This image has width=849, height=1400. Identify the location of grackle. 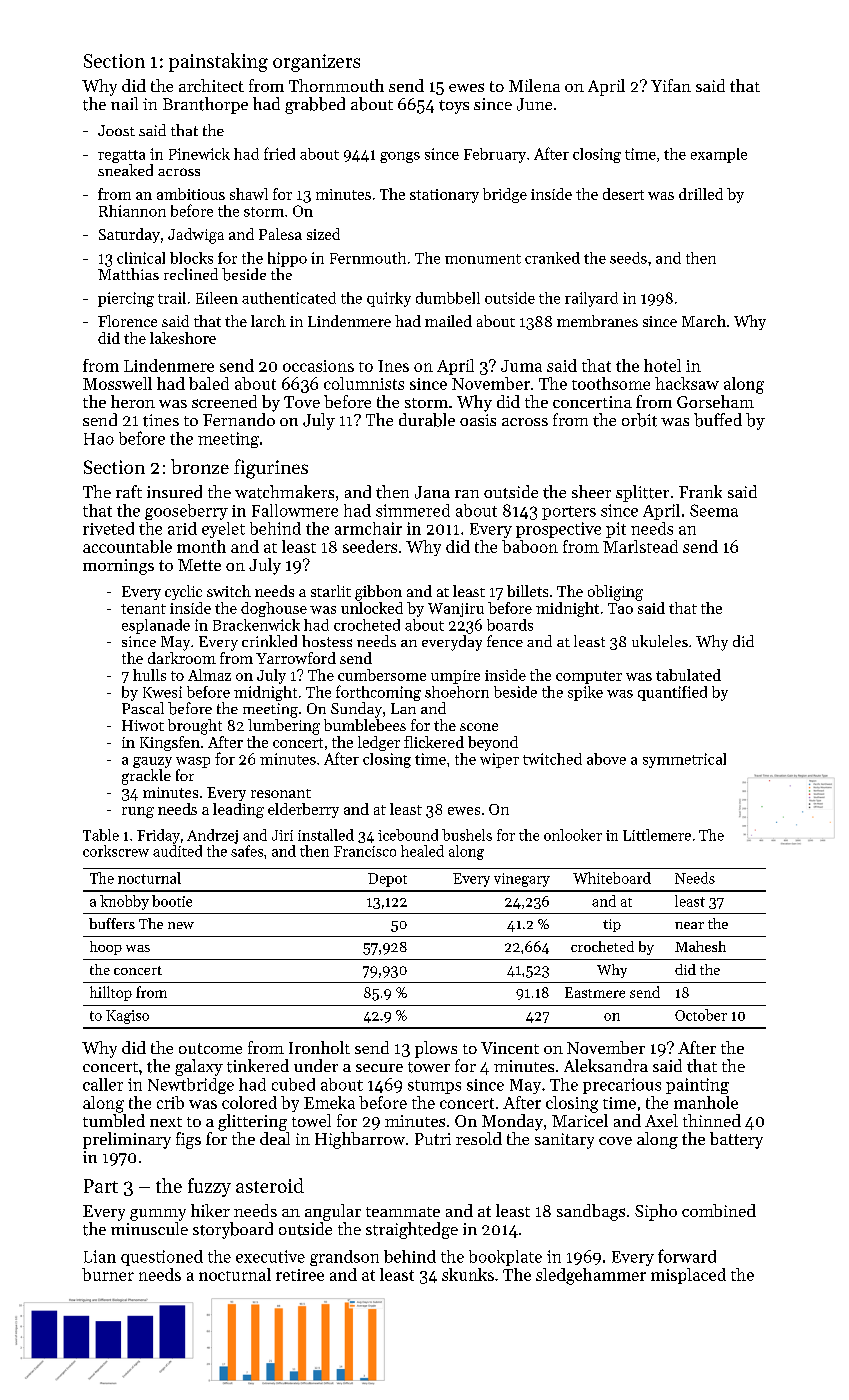
(146, 777).
